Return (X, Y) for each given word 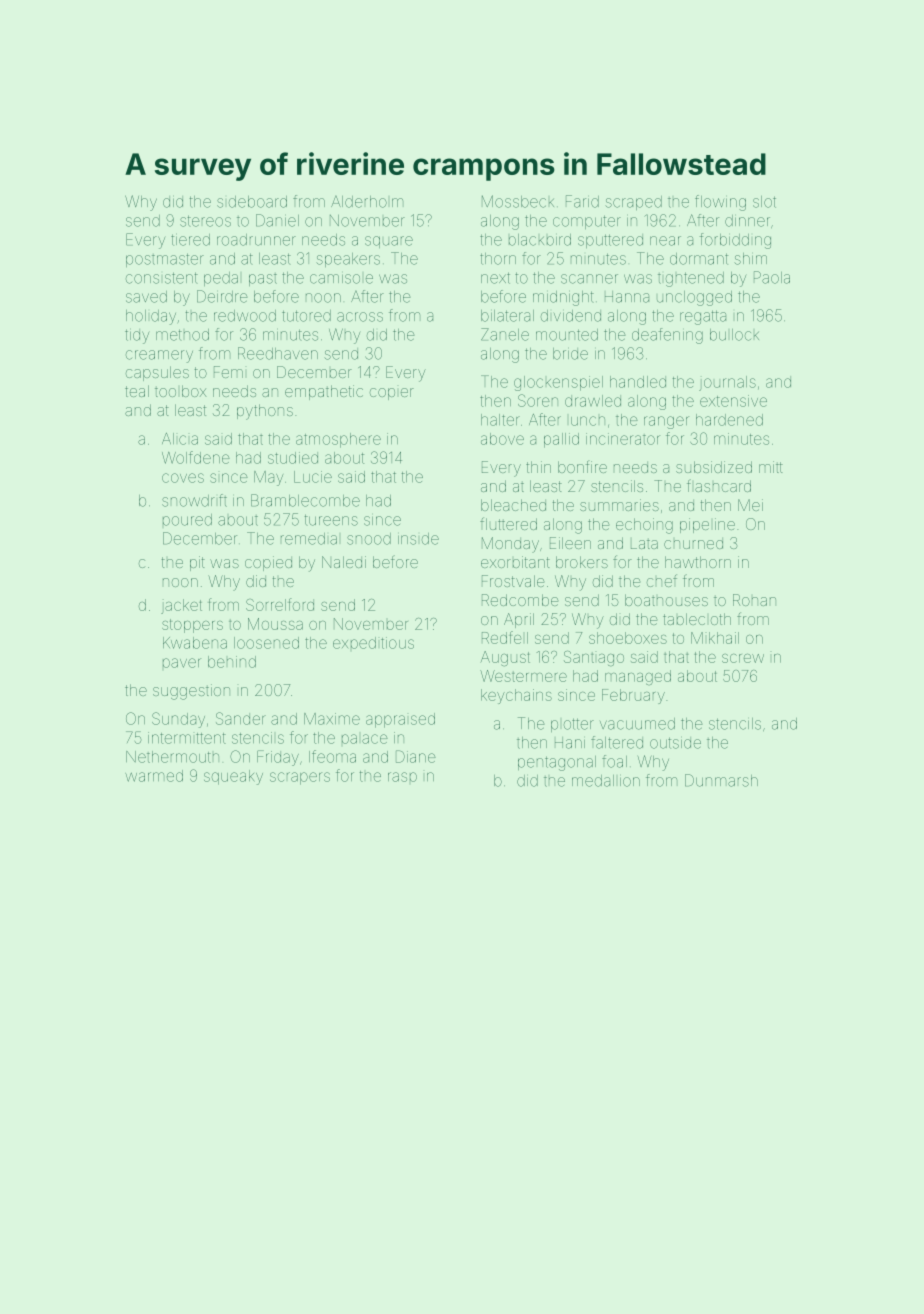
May (268, 478)
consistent (162, 278)
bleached (513, 505)
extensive (733, 401)
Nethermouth (172, 757)
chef (662, 580)
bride (570, 354)
